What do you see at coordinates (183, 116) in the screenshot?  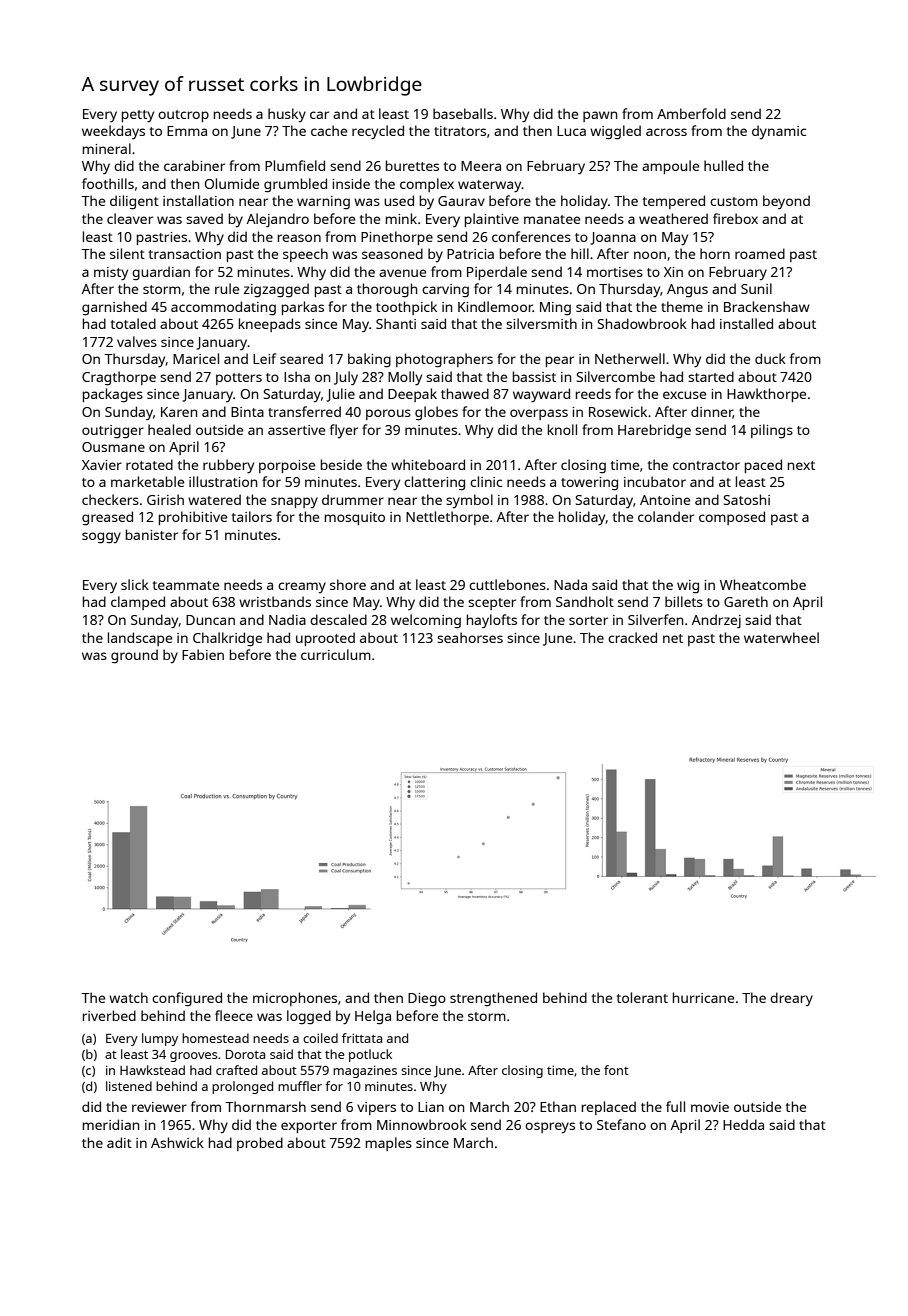 I see `outcrop` at bounding box center [183, 116].
